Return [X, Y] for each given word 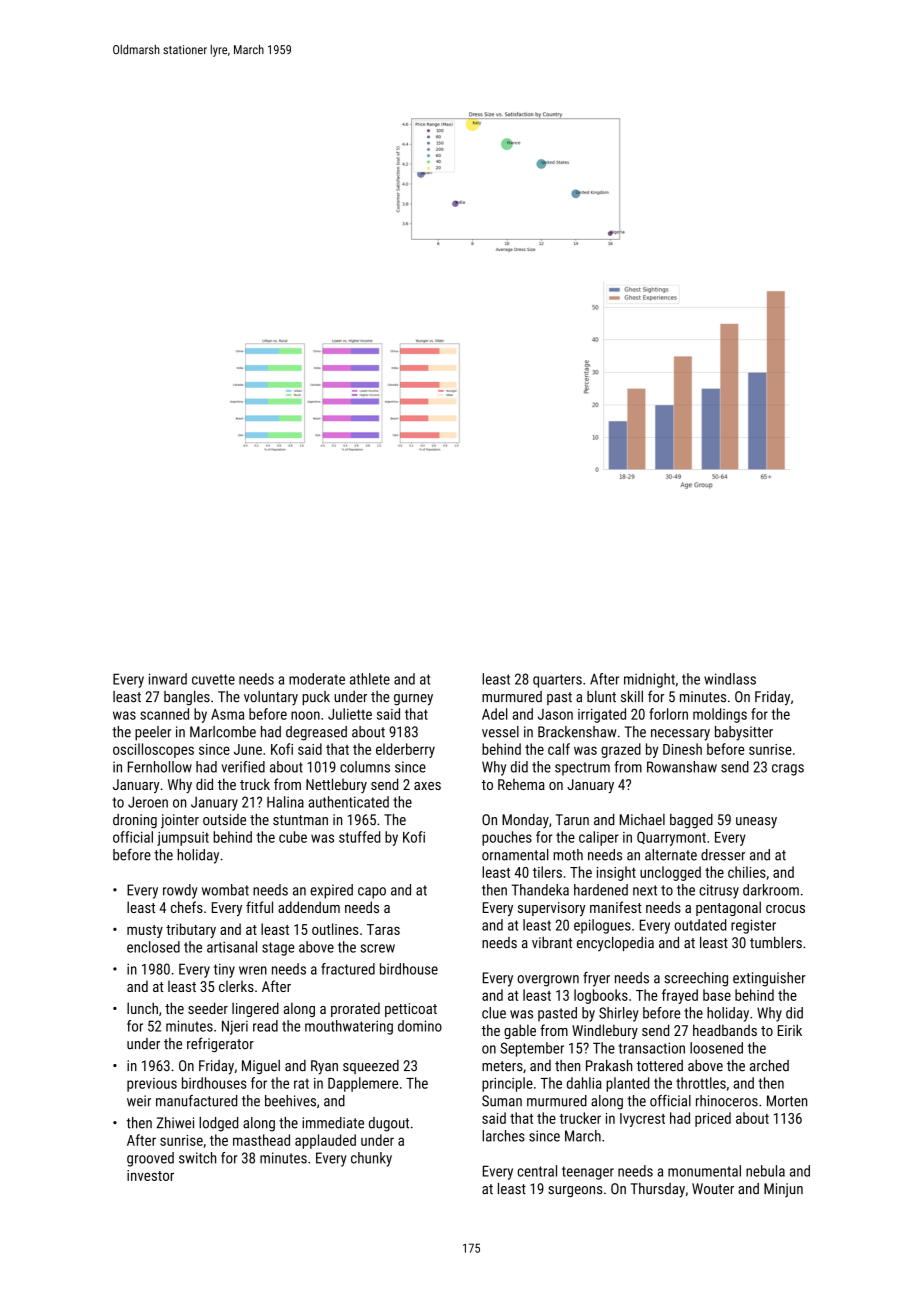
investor [150, 1175]
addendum [309, 907]
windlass [730, 679]
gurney [413, 700]
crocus [785, 909]
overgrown [548, 981]
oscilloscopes [153, 750]
